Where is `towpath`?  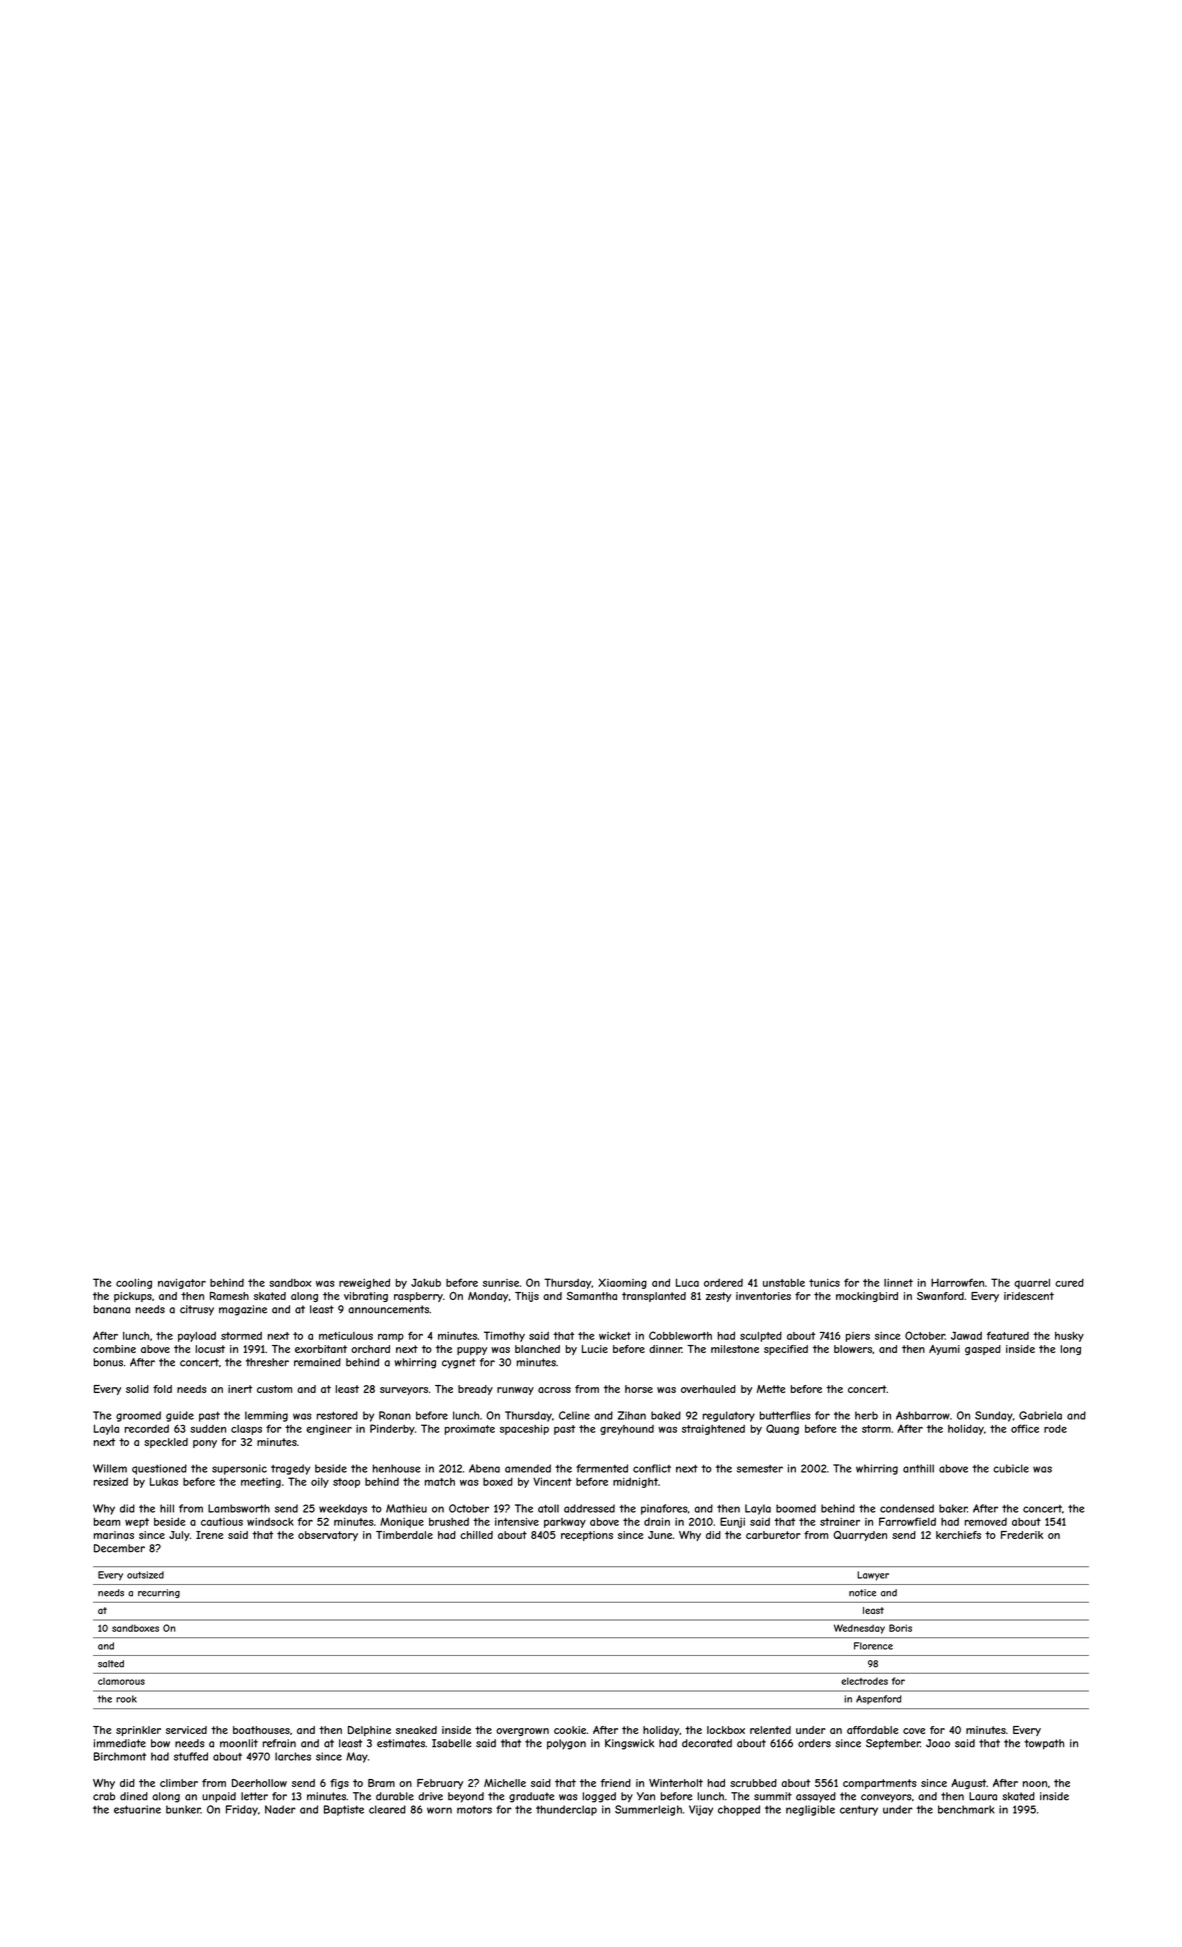
towpath is located at coordinates (1044, 1744).
